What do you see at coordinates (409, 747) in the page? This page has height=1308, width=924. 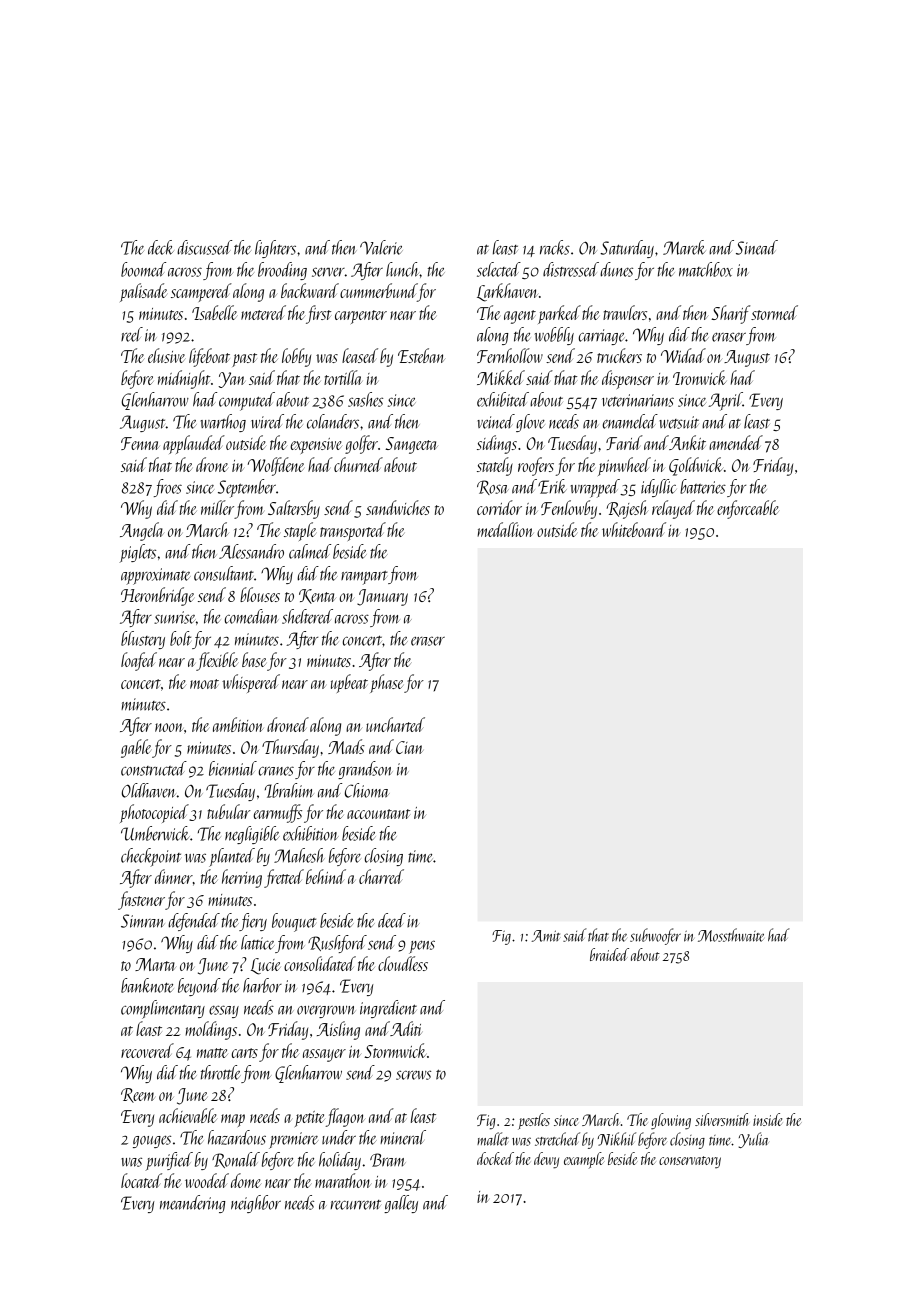 I see `Cian` at bounding box center [409, 747].
